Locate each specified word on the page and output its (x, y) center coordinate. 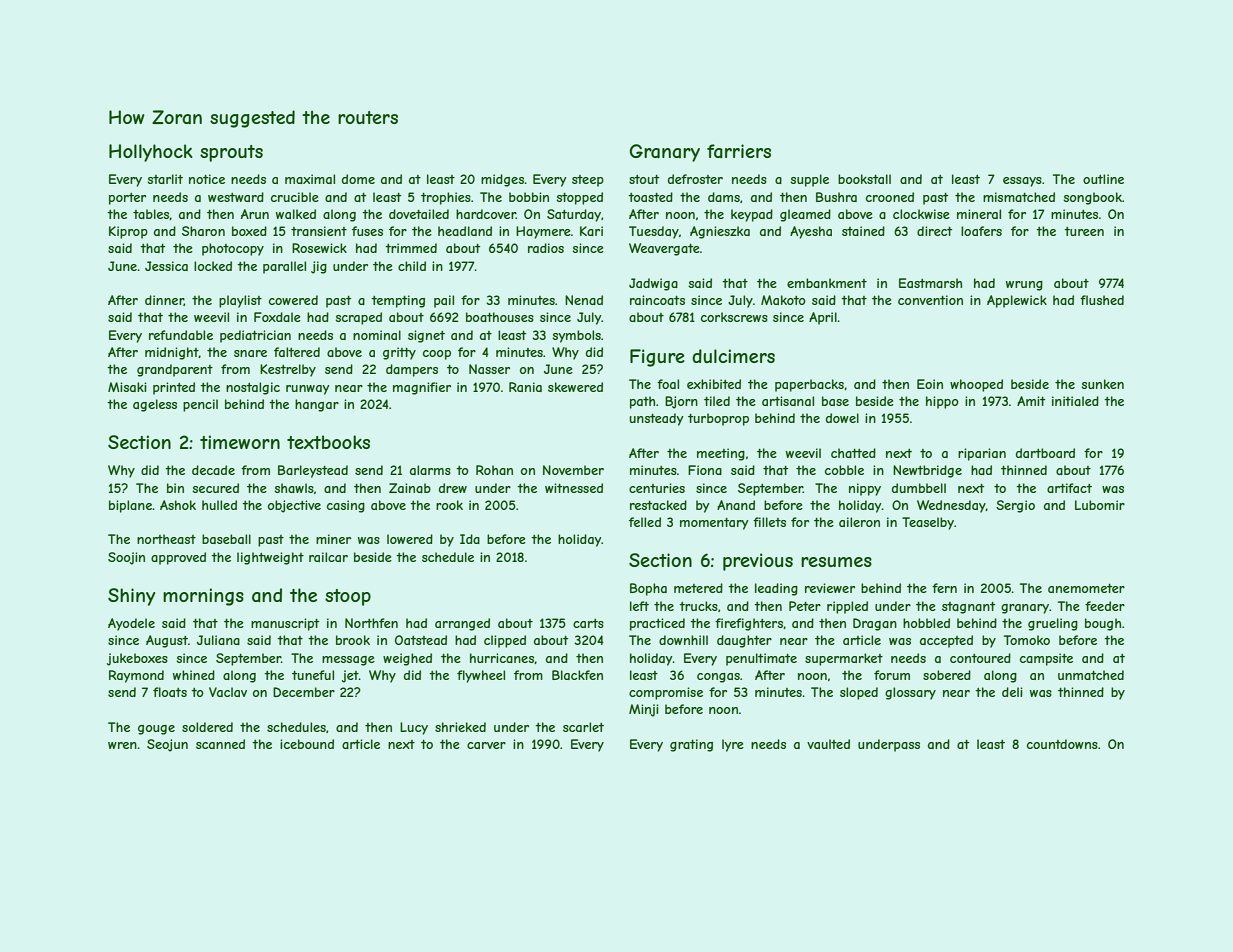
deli (1012, 692)
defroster (695, 179)
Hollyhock (151, 153)
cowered (293, 300)
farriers (739, 151)
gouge (156, 730)
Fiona (705, 470)
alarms (430, 470)
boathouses (500, 317)
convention (930, 300)
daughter (744, 641)
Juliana (218, 640)
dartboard (1045, 453)
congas (718, 678)
